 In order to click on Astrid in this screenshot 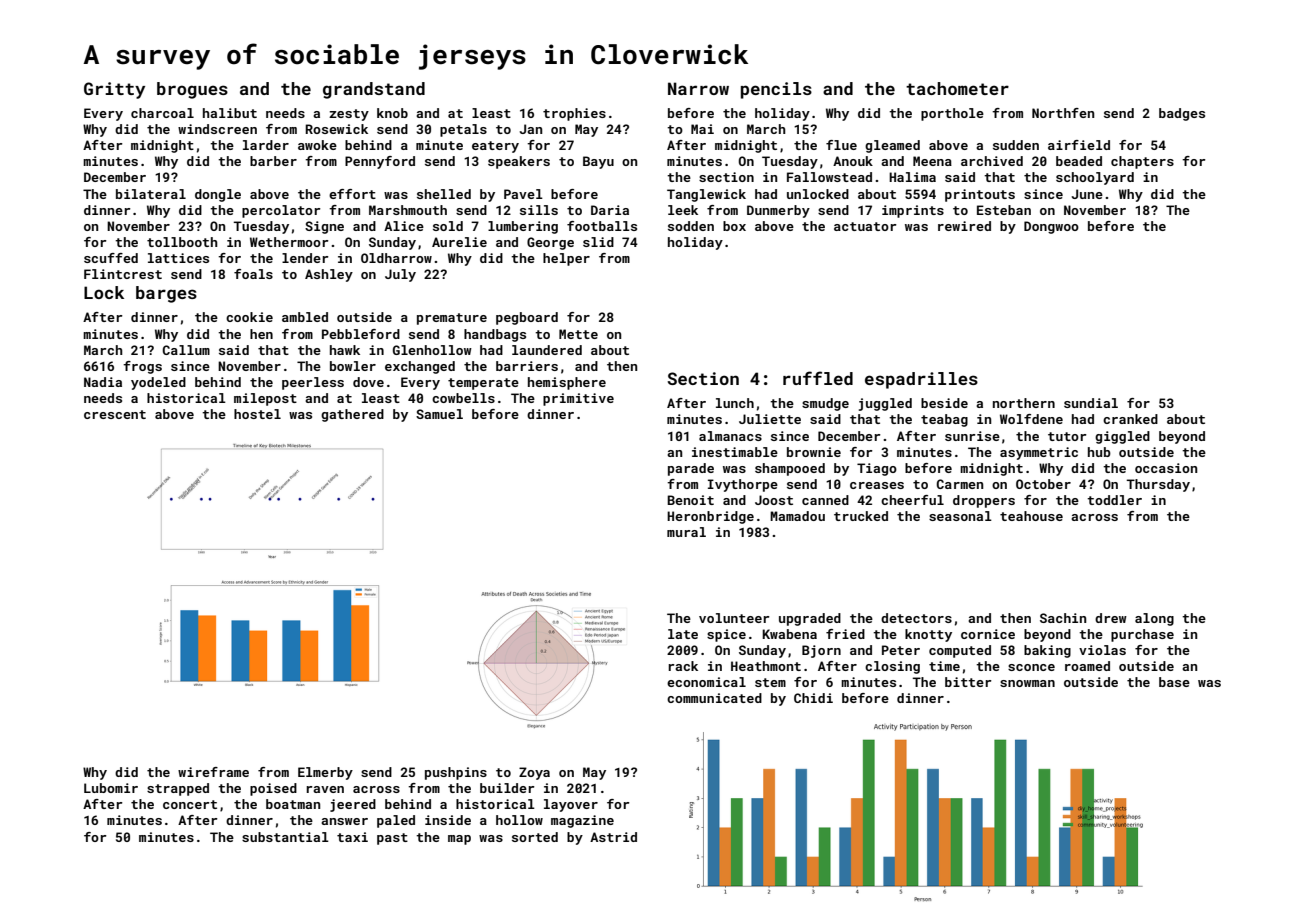, I will do `click(613, 837)`.
